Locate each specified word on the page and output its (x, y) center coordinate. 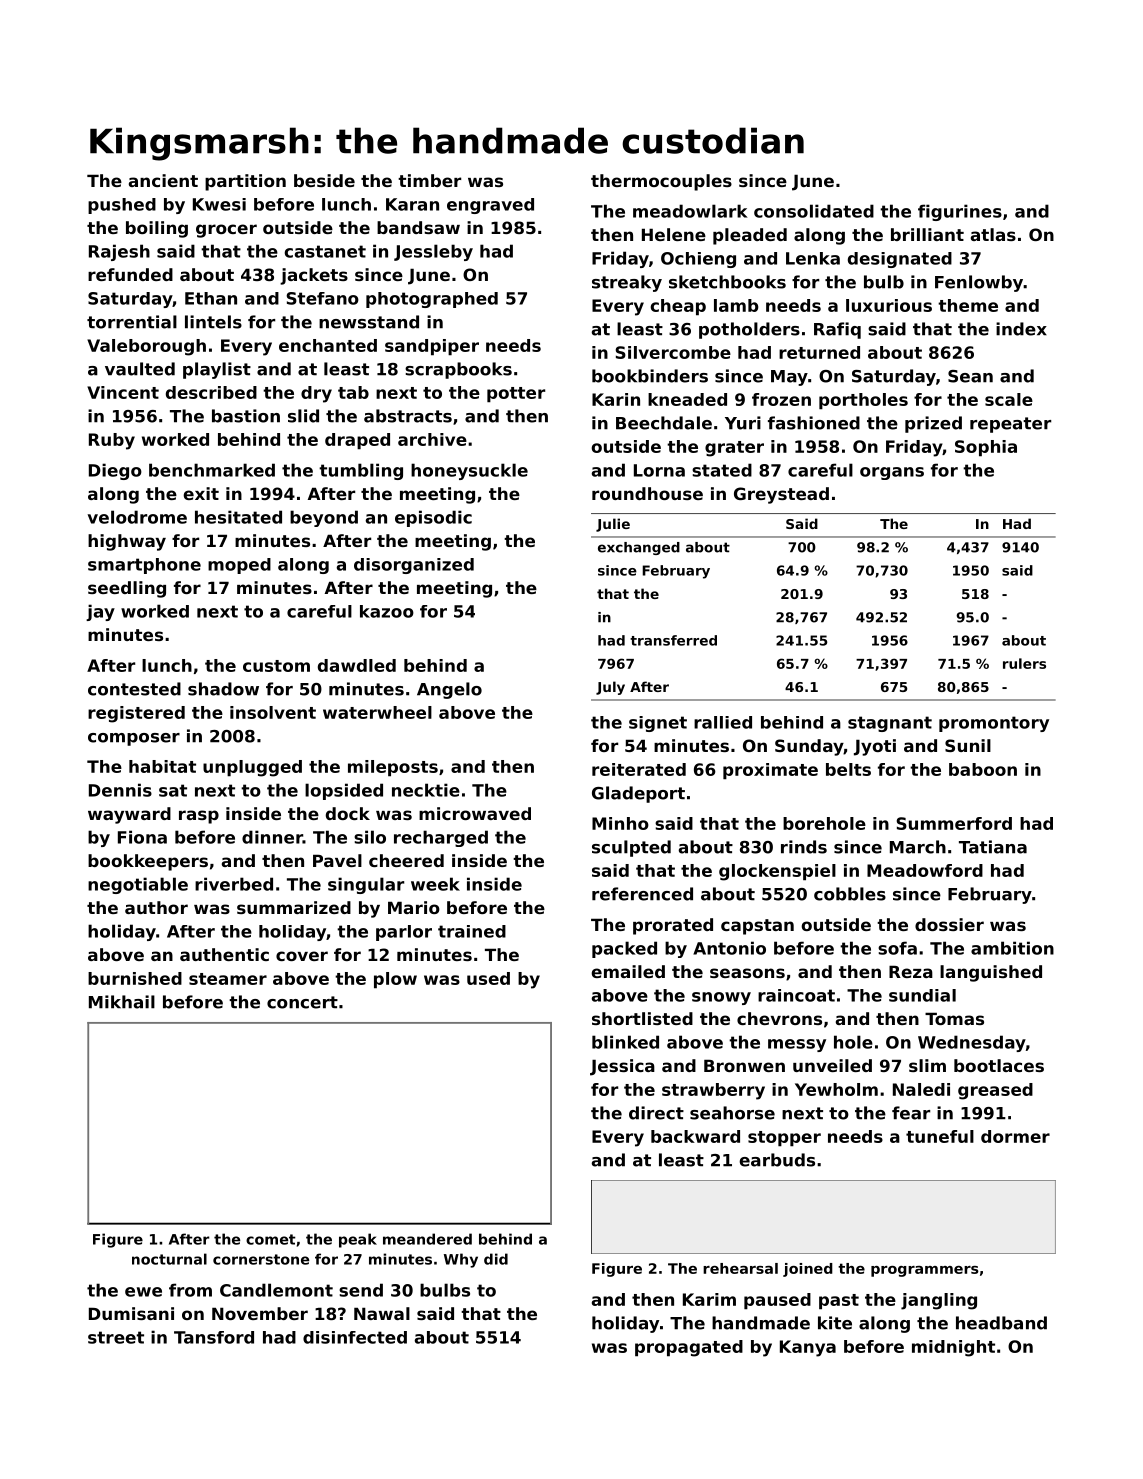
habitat (162, 766)
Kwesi (219, 204)
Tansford (214, 1337)
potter (516, 395)
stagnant (890, 724)
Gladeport (638, 794)
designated (900, 260)
